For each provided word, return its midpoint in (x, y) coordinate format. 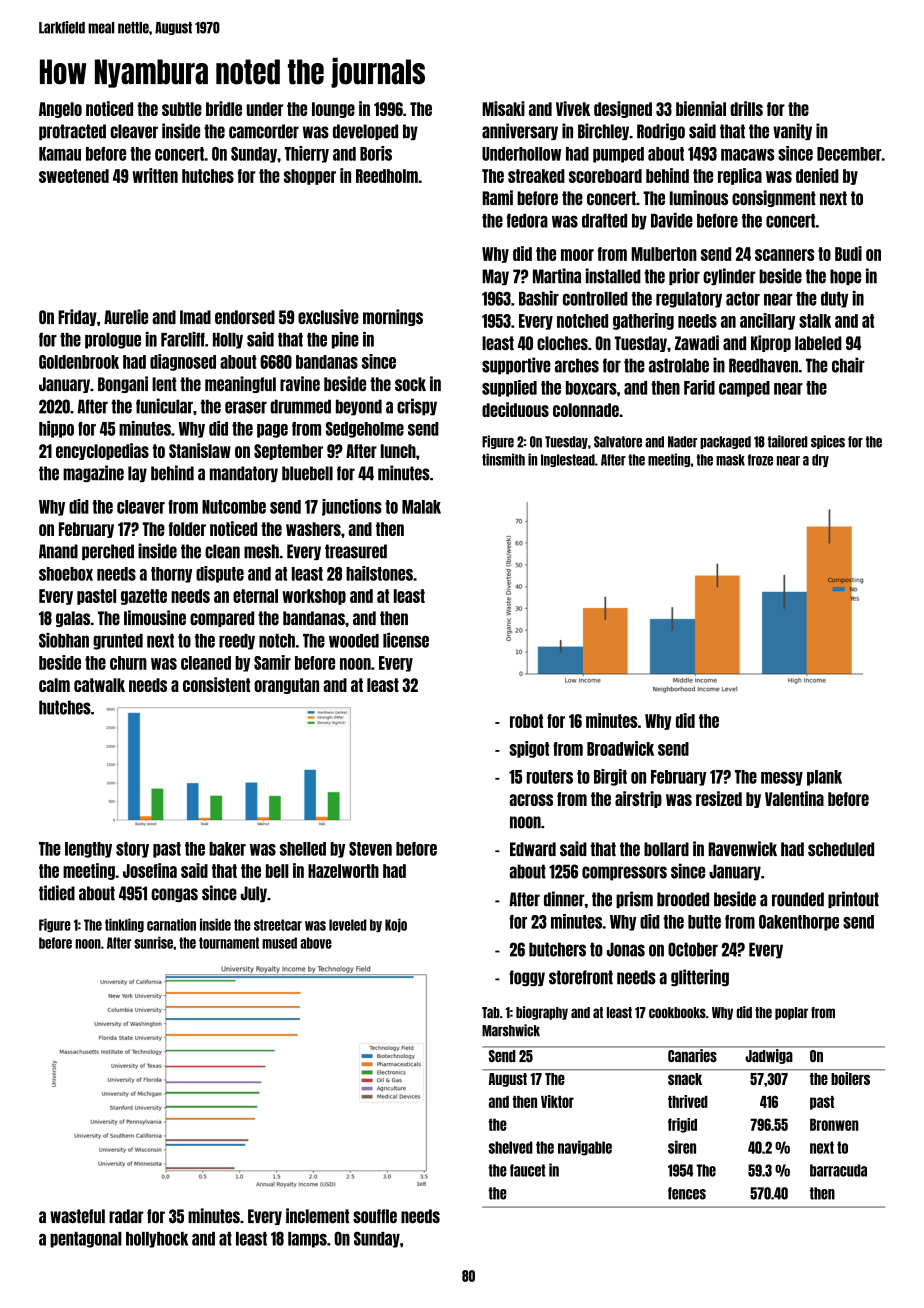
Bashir (539, 298)
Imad (195, 317)
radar (126, 1216)
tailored (788, 441)
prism (634, 899)
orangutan (286, 686)
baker (227, 849)
